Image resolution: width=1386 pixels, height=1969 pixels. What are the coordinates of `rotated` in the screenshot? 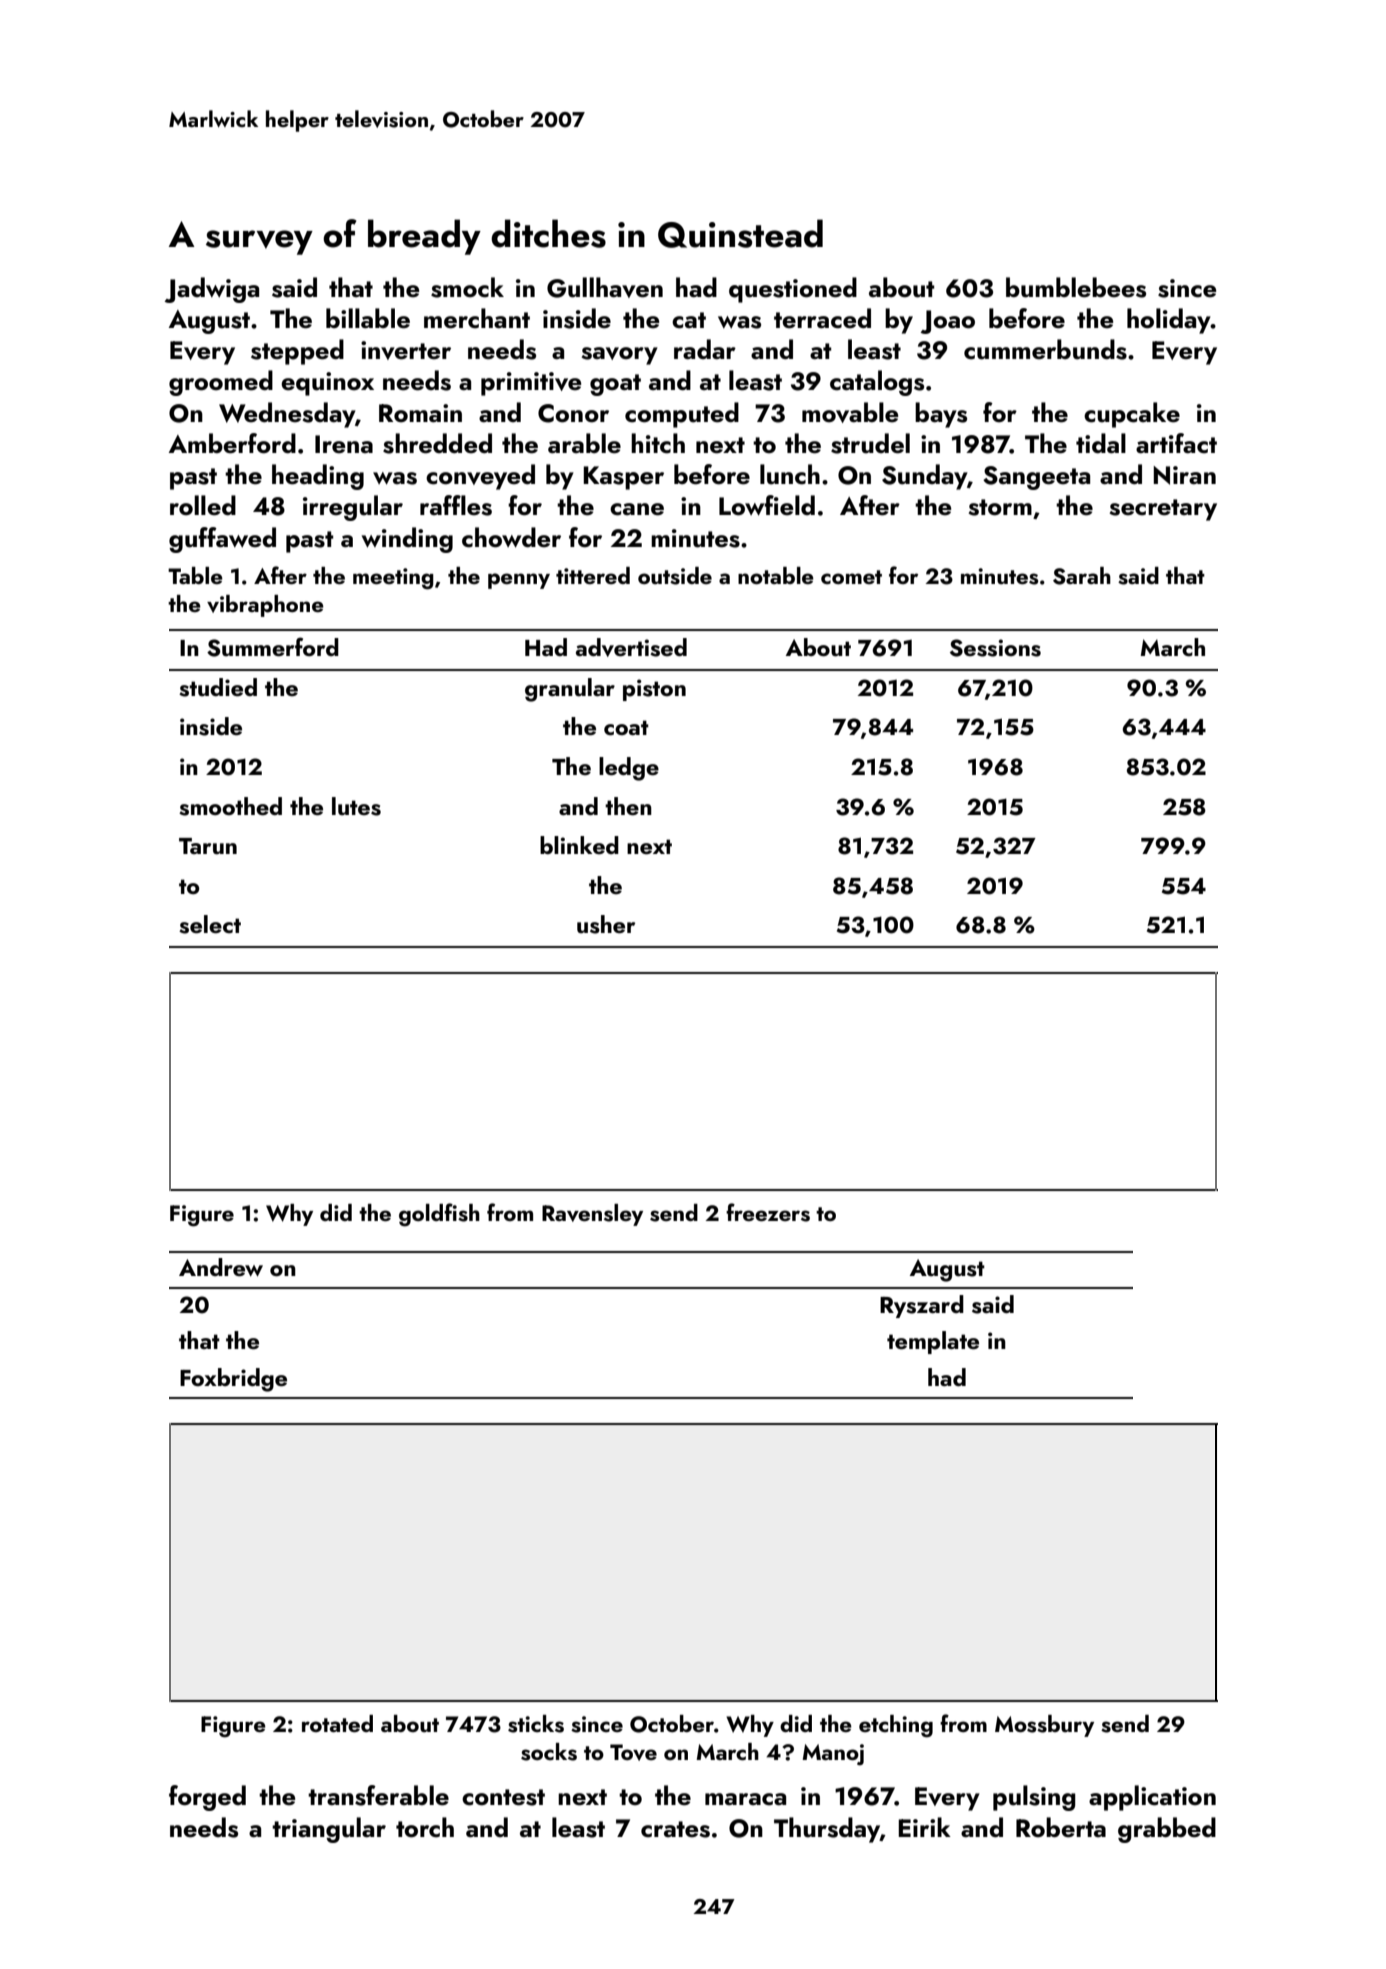 It's located at (337, 1723).
